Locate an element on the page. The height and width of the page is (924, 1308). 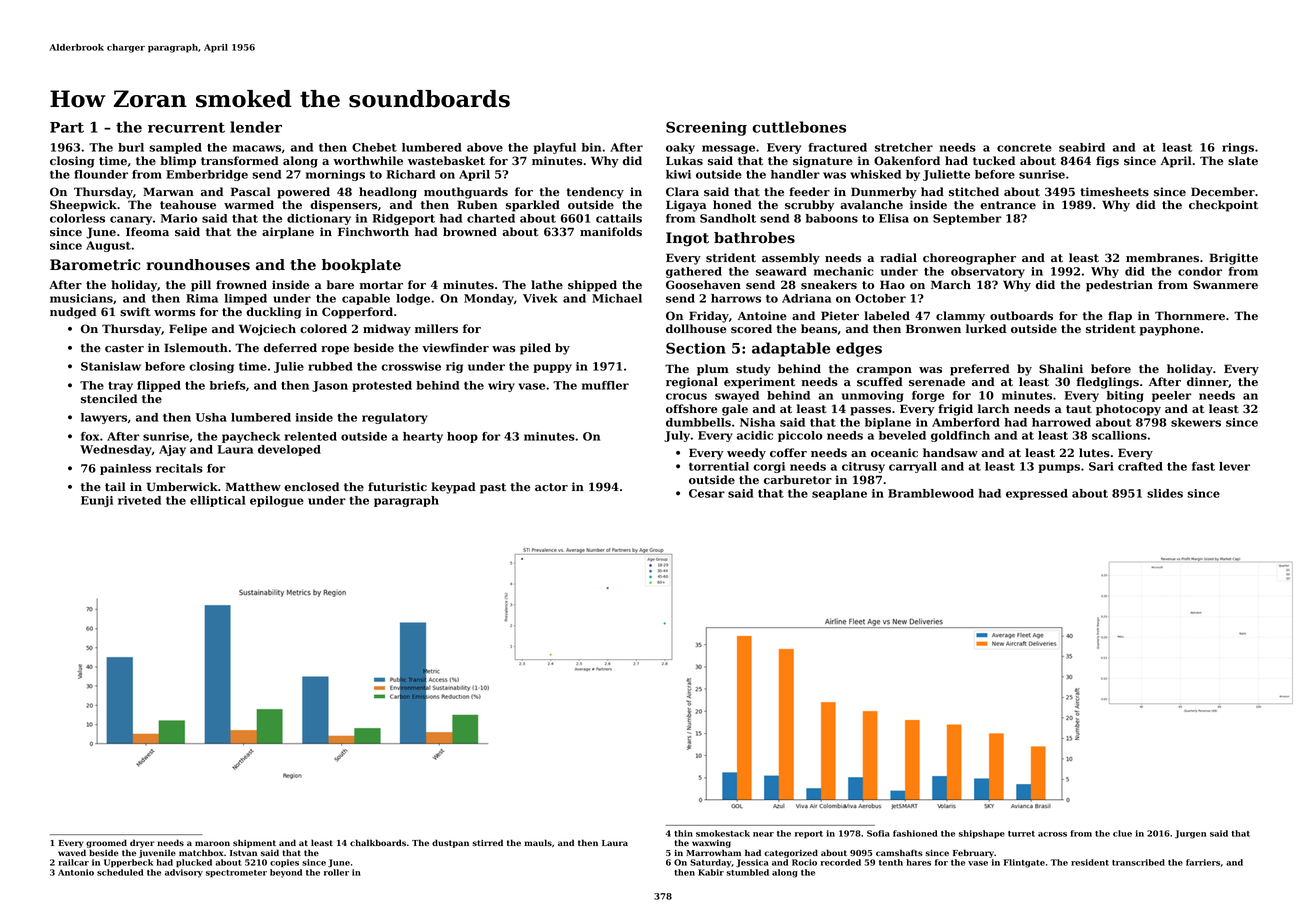
Sheepwick is located at coordinates (83, 206).
